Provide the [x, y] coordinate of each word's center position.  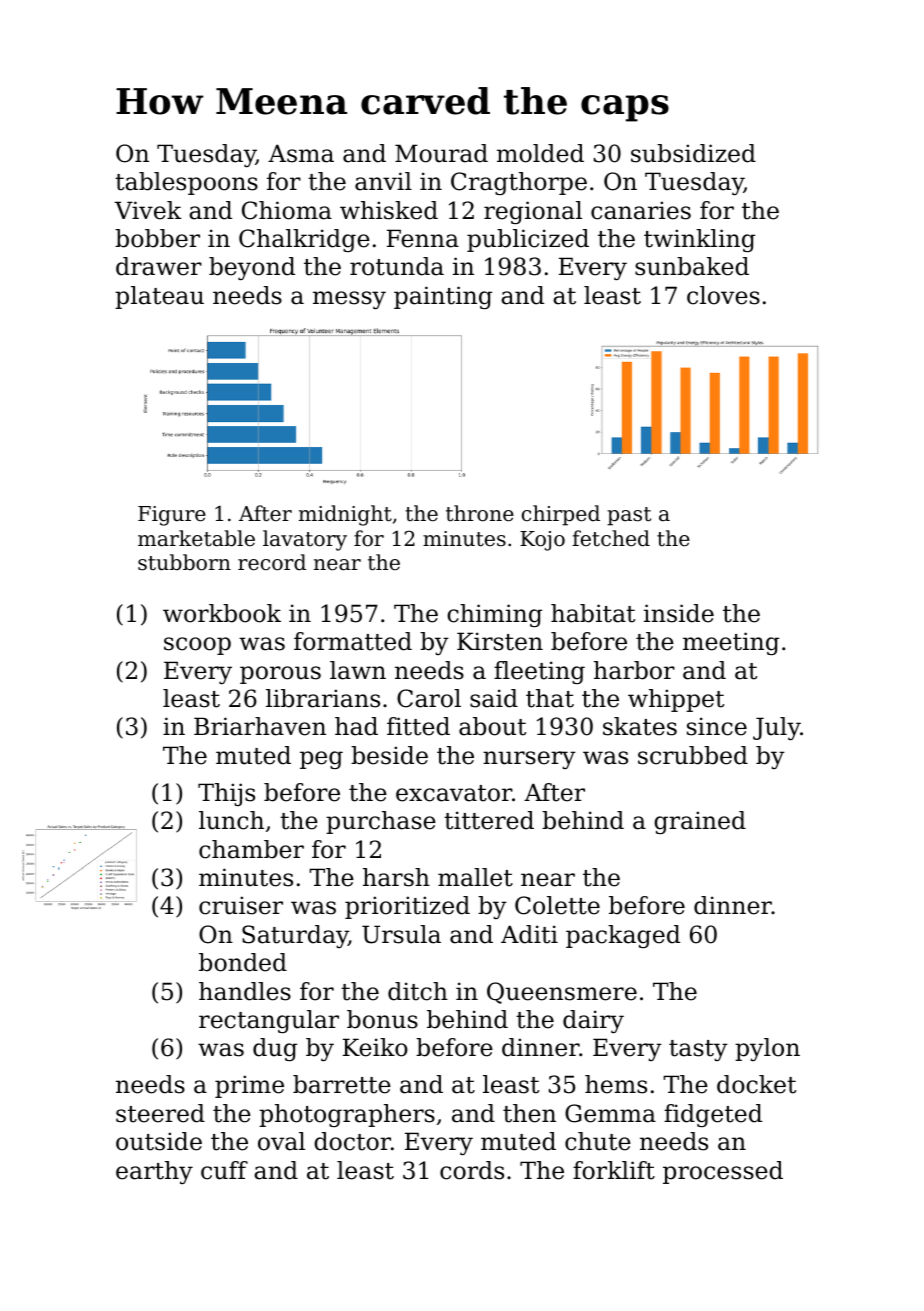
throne [480, 513]
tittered [489, 820]
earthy [154, 1172]
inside [679, 613]
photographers [347, 1115]
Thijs [226, 794]
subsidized [693, 153]
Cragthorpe [519, 183]
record [272, 562]
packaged [623, 936]
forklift [614, 1170]
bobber [157, 238]
